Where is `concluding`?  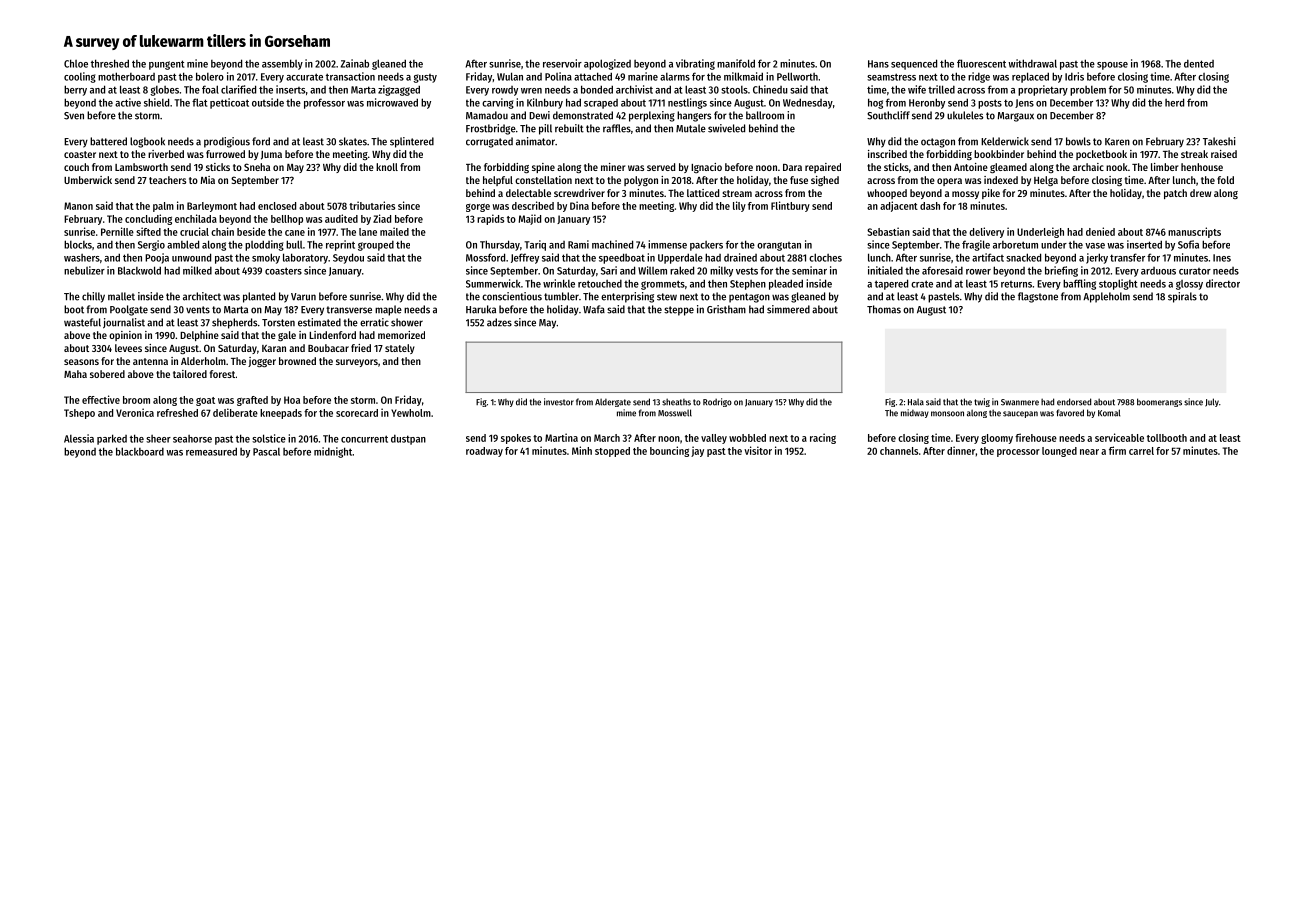
concluding is located at coordinates (148, 219).
